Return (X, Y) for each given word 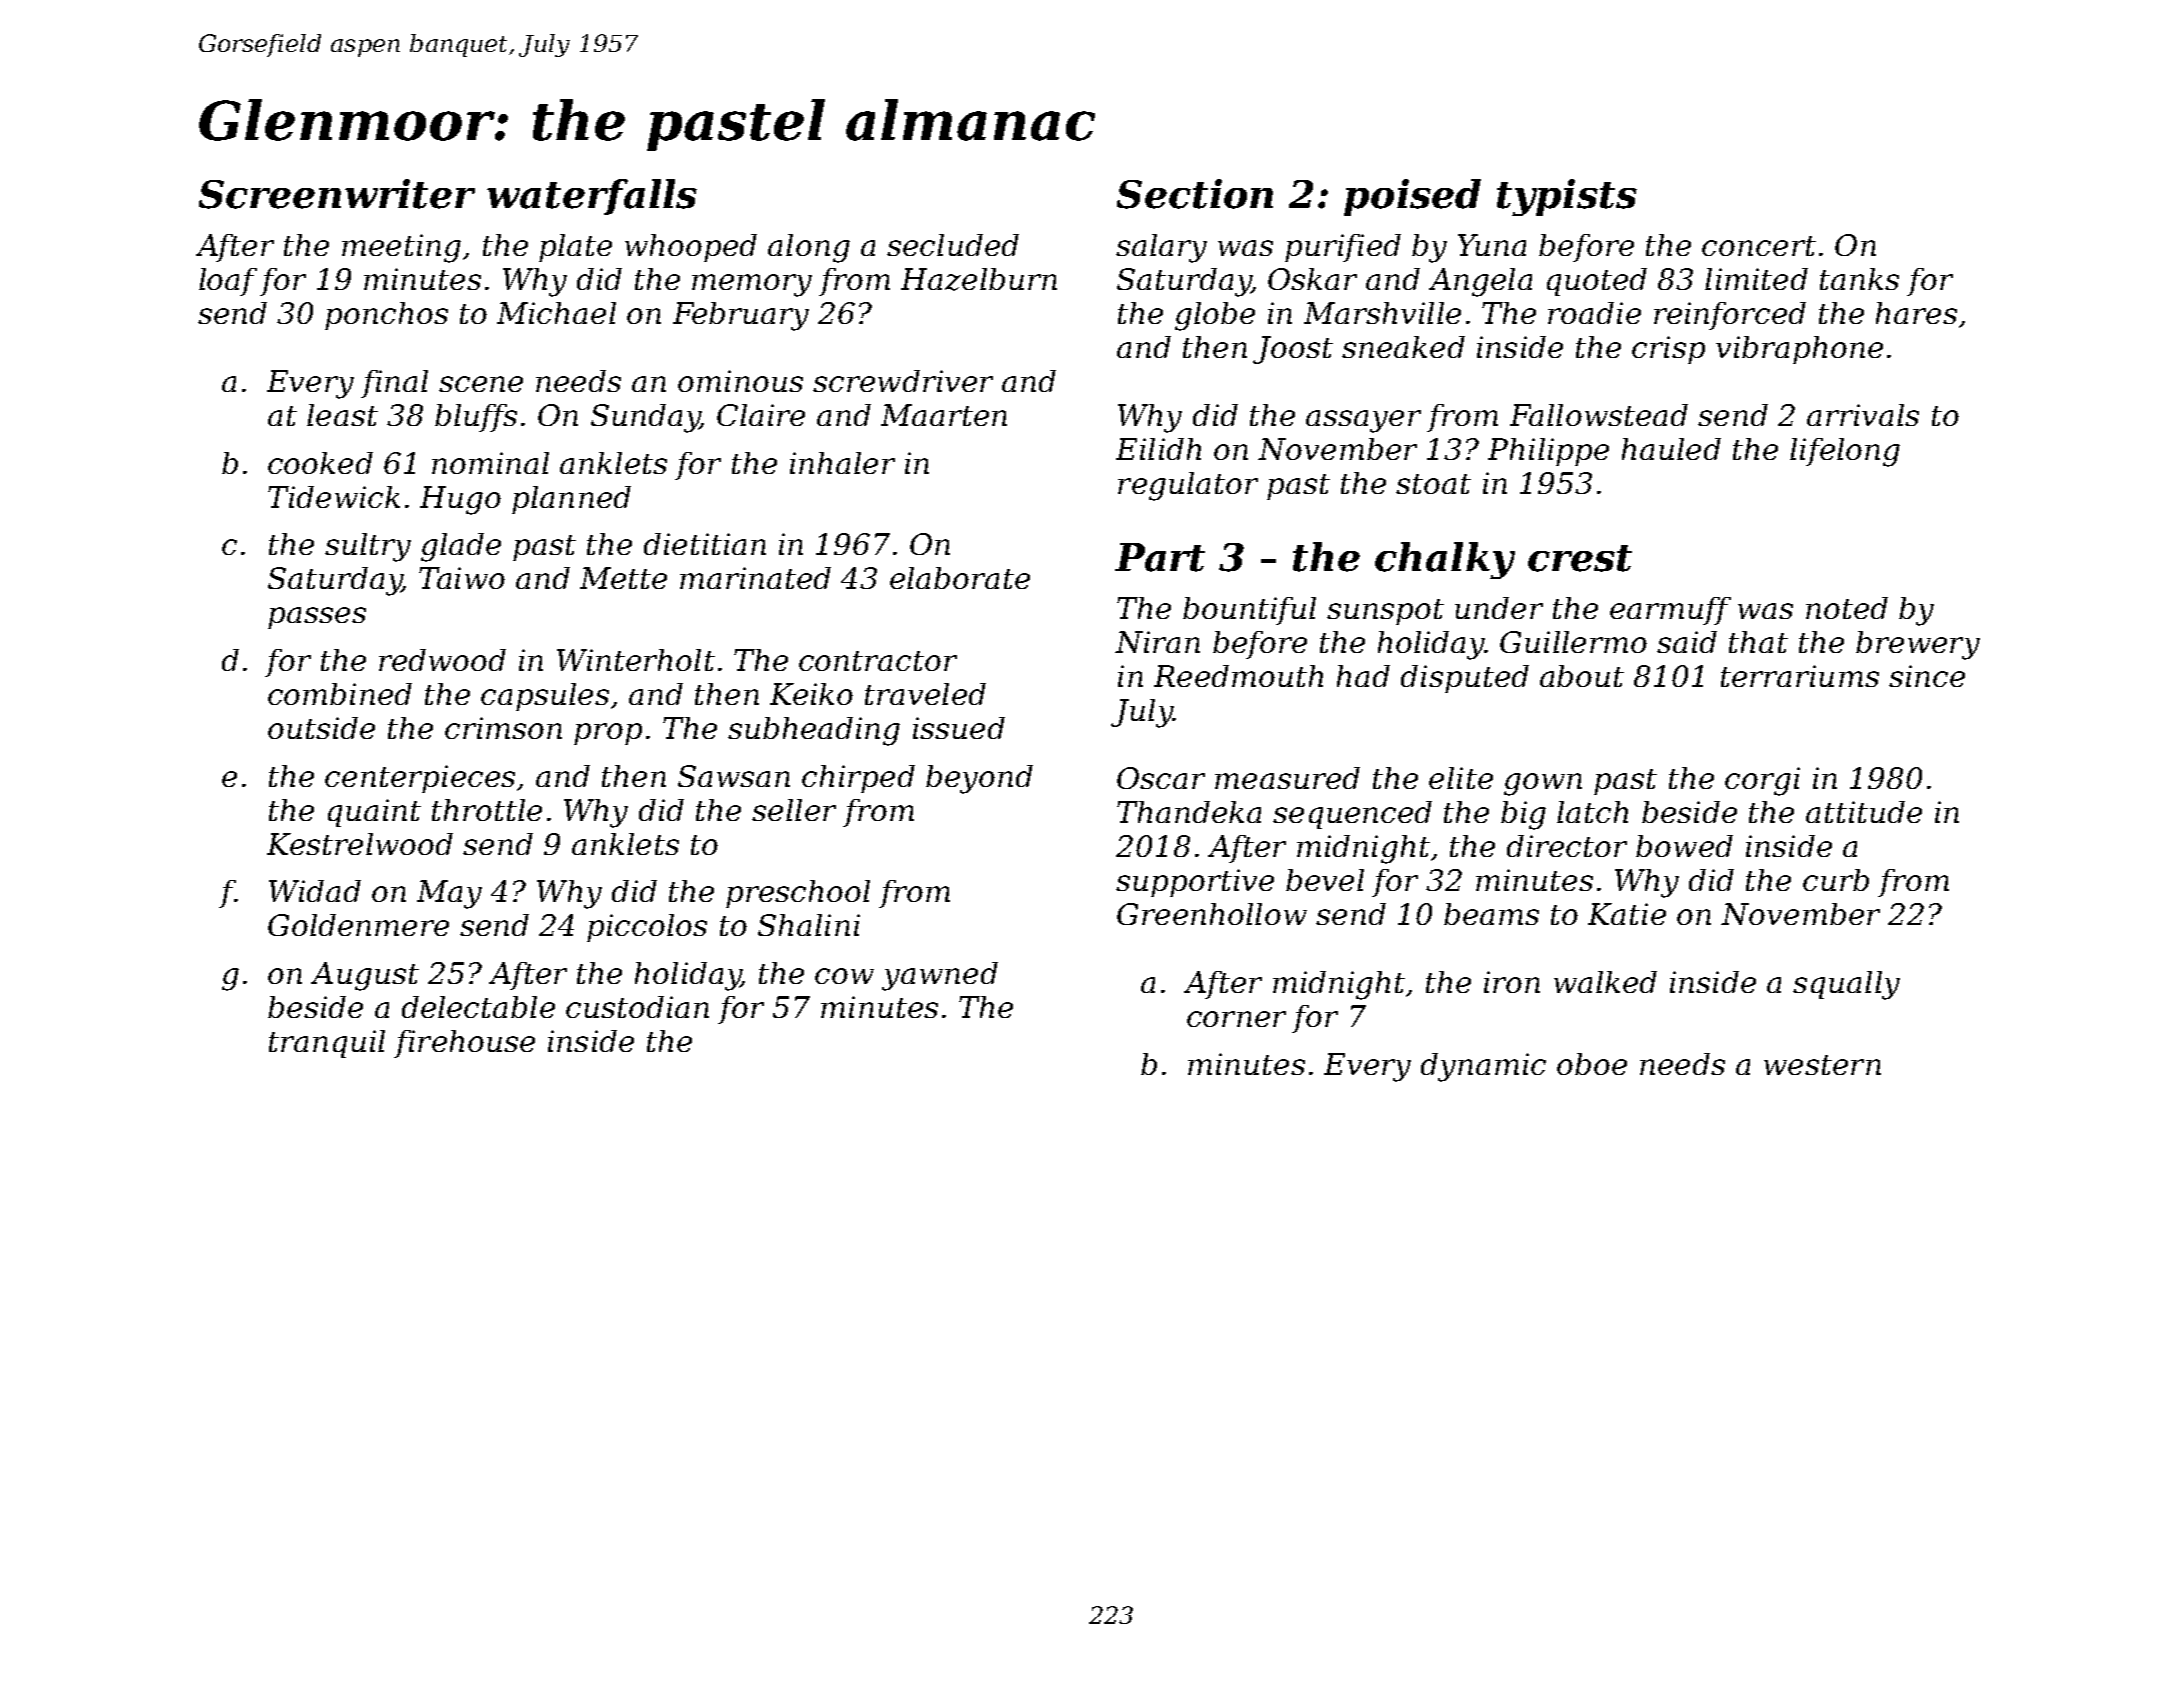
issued (959, 728)
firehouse (464, 1044)
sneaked (1403, 347)
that (1758, 642)
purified (1343, 248)
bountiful (1249, 611)
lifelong (1845, 452)
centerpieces (420, 779)
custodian (637, 1007)
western (1822, 1065)
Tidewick (334, 497)
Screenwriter (337, 194)
